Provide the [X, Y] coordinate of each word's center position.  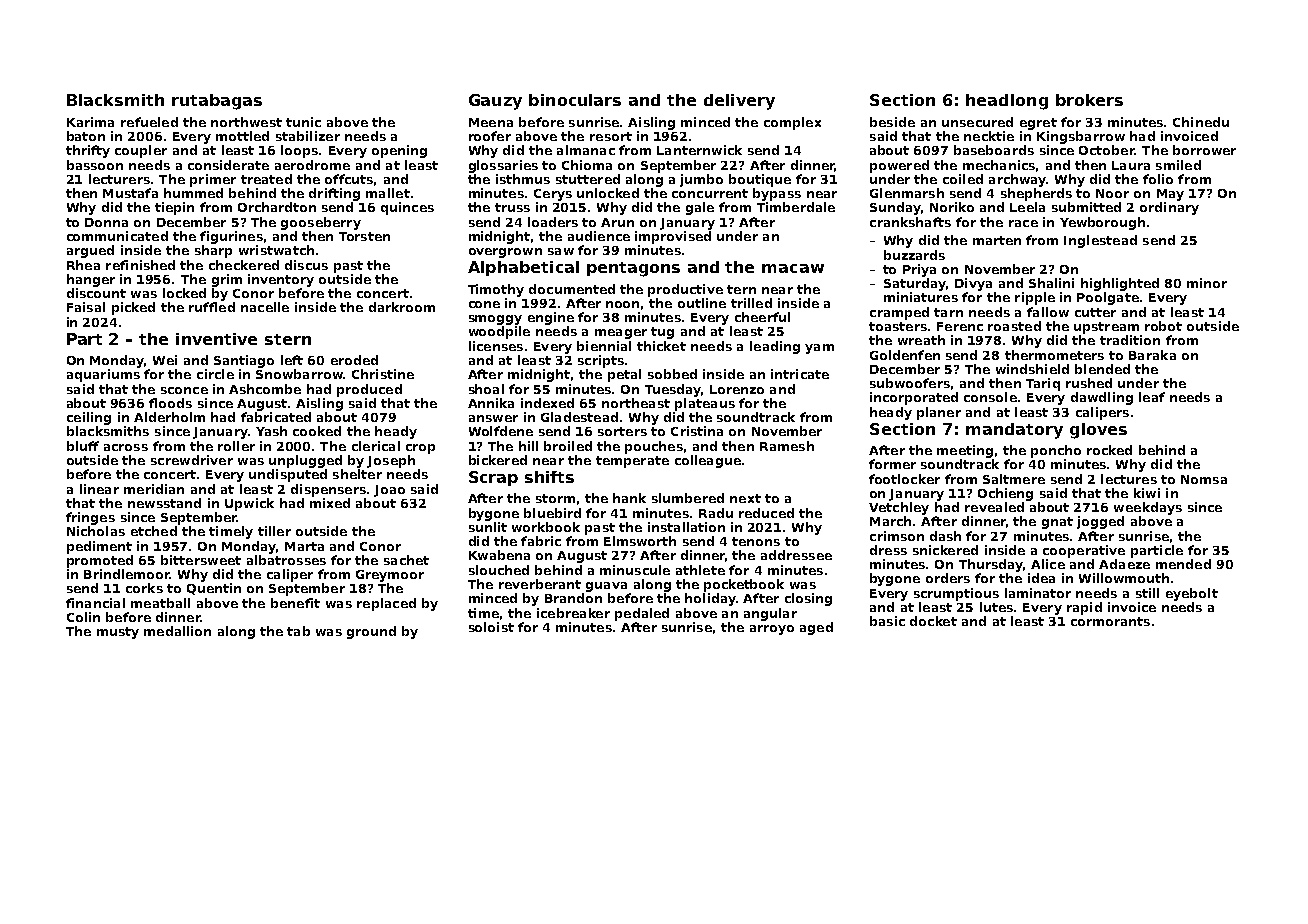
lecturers [119, 179]
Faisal [86, 307]
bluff [83, 446]
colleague [708, 461]
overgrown [505, 253]
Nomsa [1204, 479]
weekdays [1148, 508]
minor [1207, 283]
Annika [491, 403]
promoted [100, 561]
